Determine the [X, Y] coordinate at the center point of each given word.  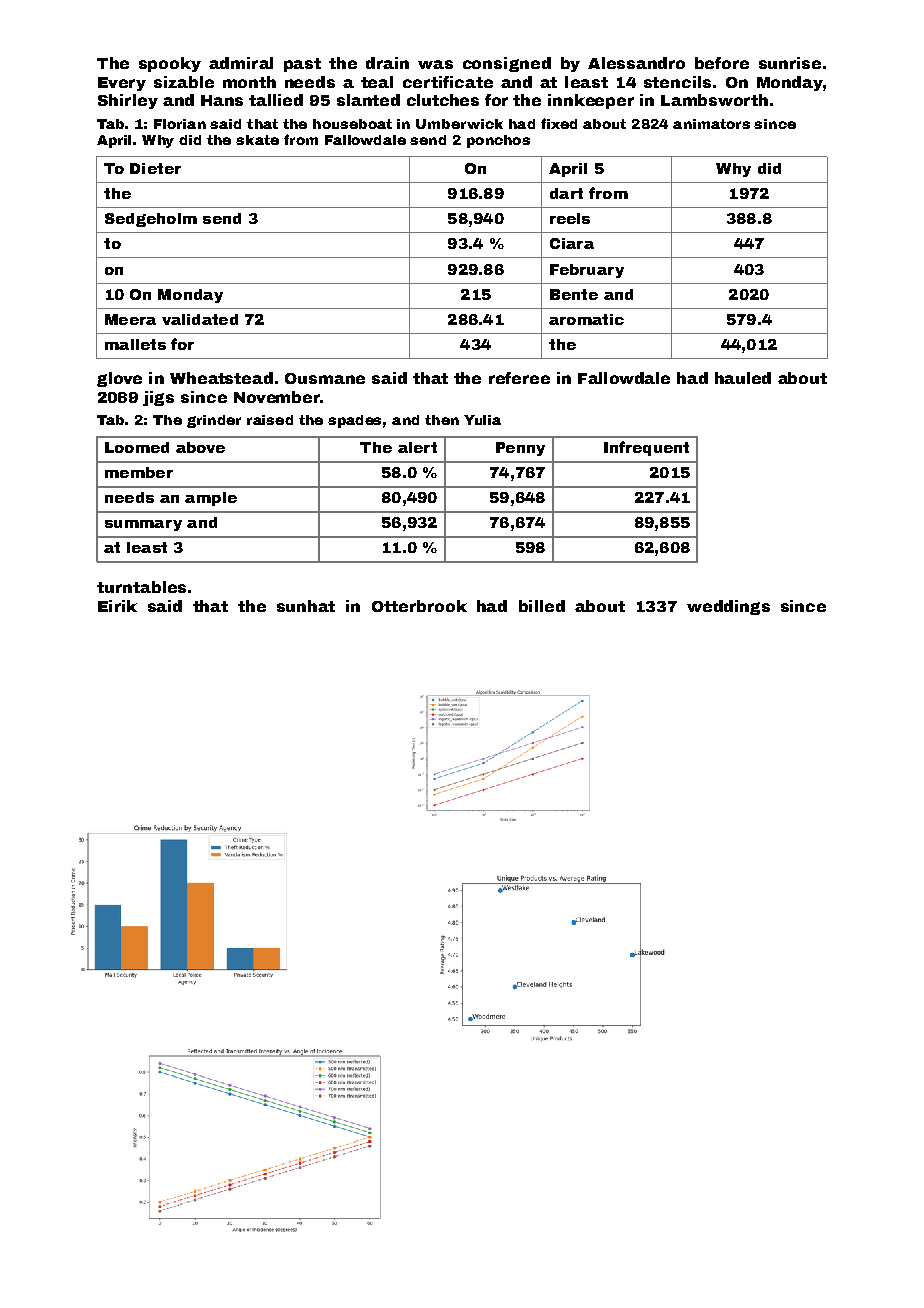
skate [257, 140]
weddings [728, 607]
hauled [743, 378]
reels [570, 218]
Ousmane [325, 378]
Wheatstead [221, 378]
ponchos [498, 141]
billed [542, 606]
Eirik [117, 606]
